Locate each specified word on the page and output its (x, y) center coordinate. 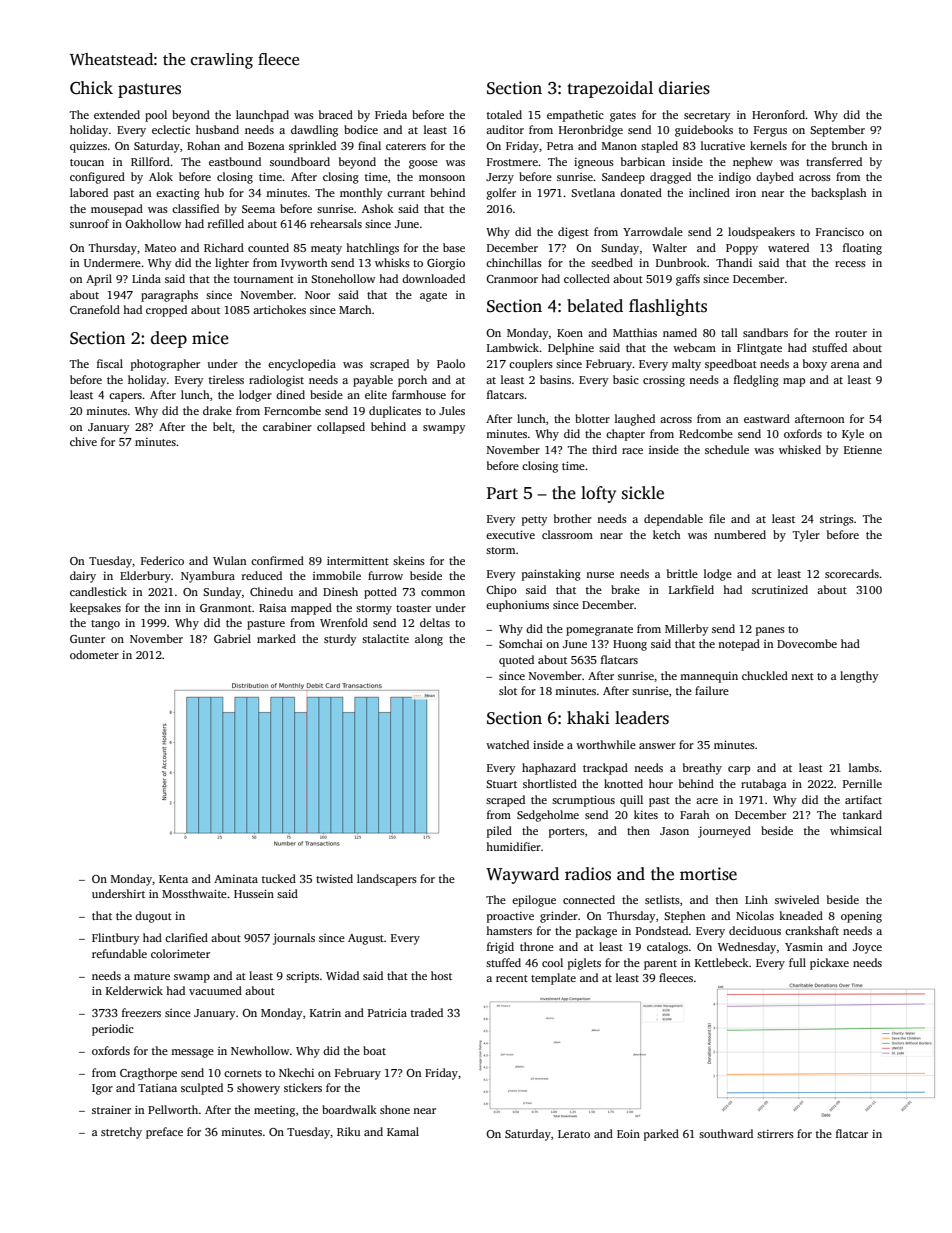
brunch (850, 145)
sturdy (340, 640)
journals (294, 939)
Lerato (574, 1134)
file (717, 518)
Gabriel (232, 638)
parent (660, 965)
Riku (348, 1131)
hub (214, 192)
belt (222, 426)
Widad (342, 975)
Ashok (378, 208)
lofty (598, 494)
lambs (864, 767)
